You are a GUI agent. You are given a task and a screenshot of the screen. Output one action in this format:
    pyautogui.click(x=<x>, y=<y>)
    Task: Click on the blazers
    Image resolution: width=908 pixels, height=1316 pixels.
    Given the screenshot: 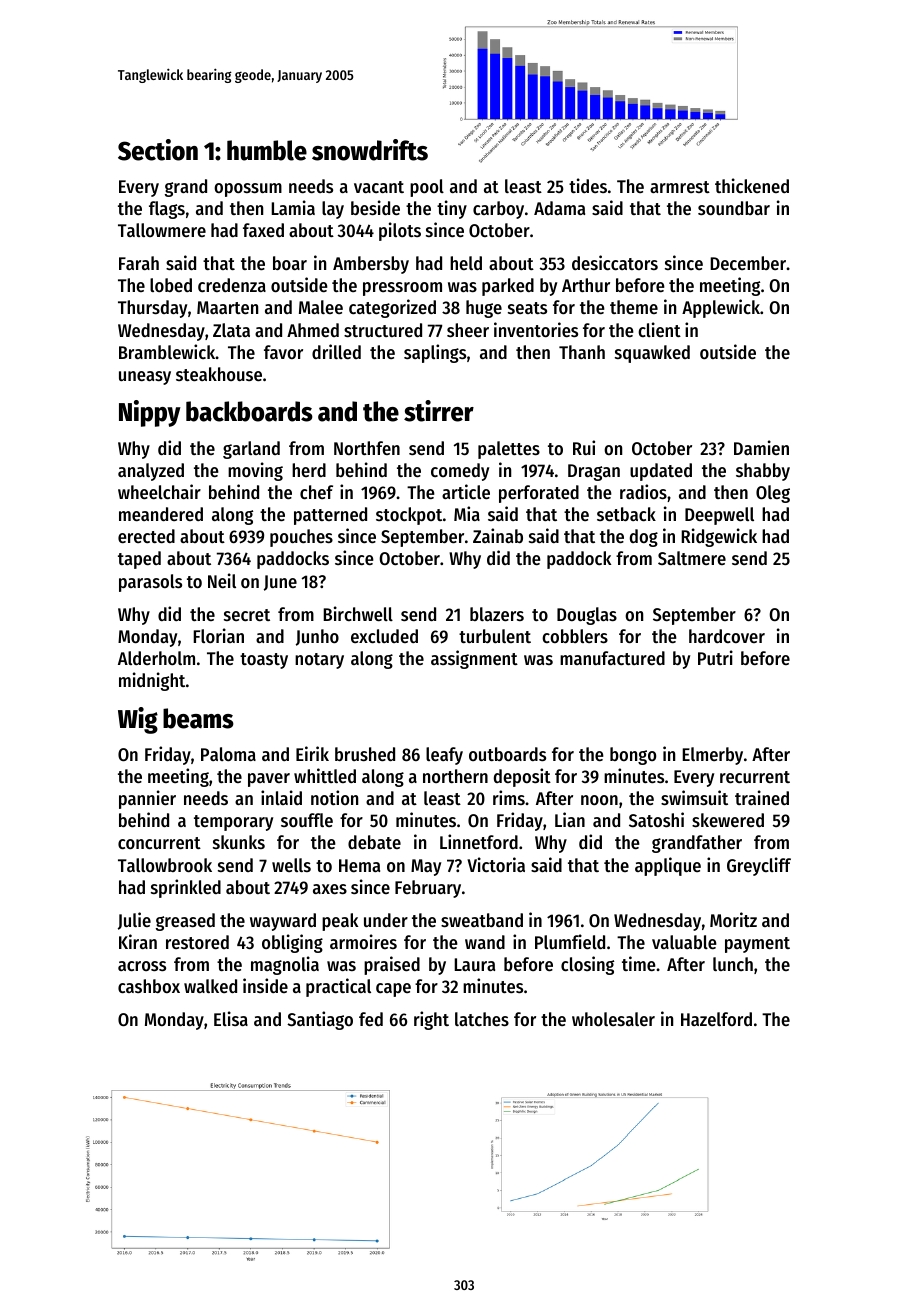 What is the action you would take?
    pyautogui.click(x=497, y=614)
